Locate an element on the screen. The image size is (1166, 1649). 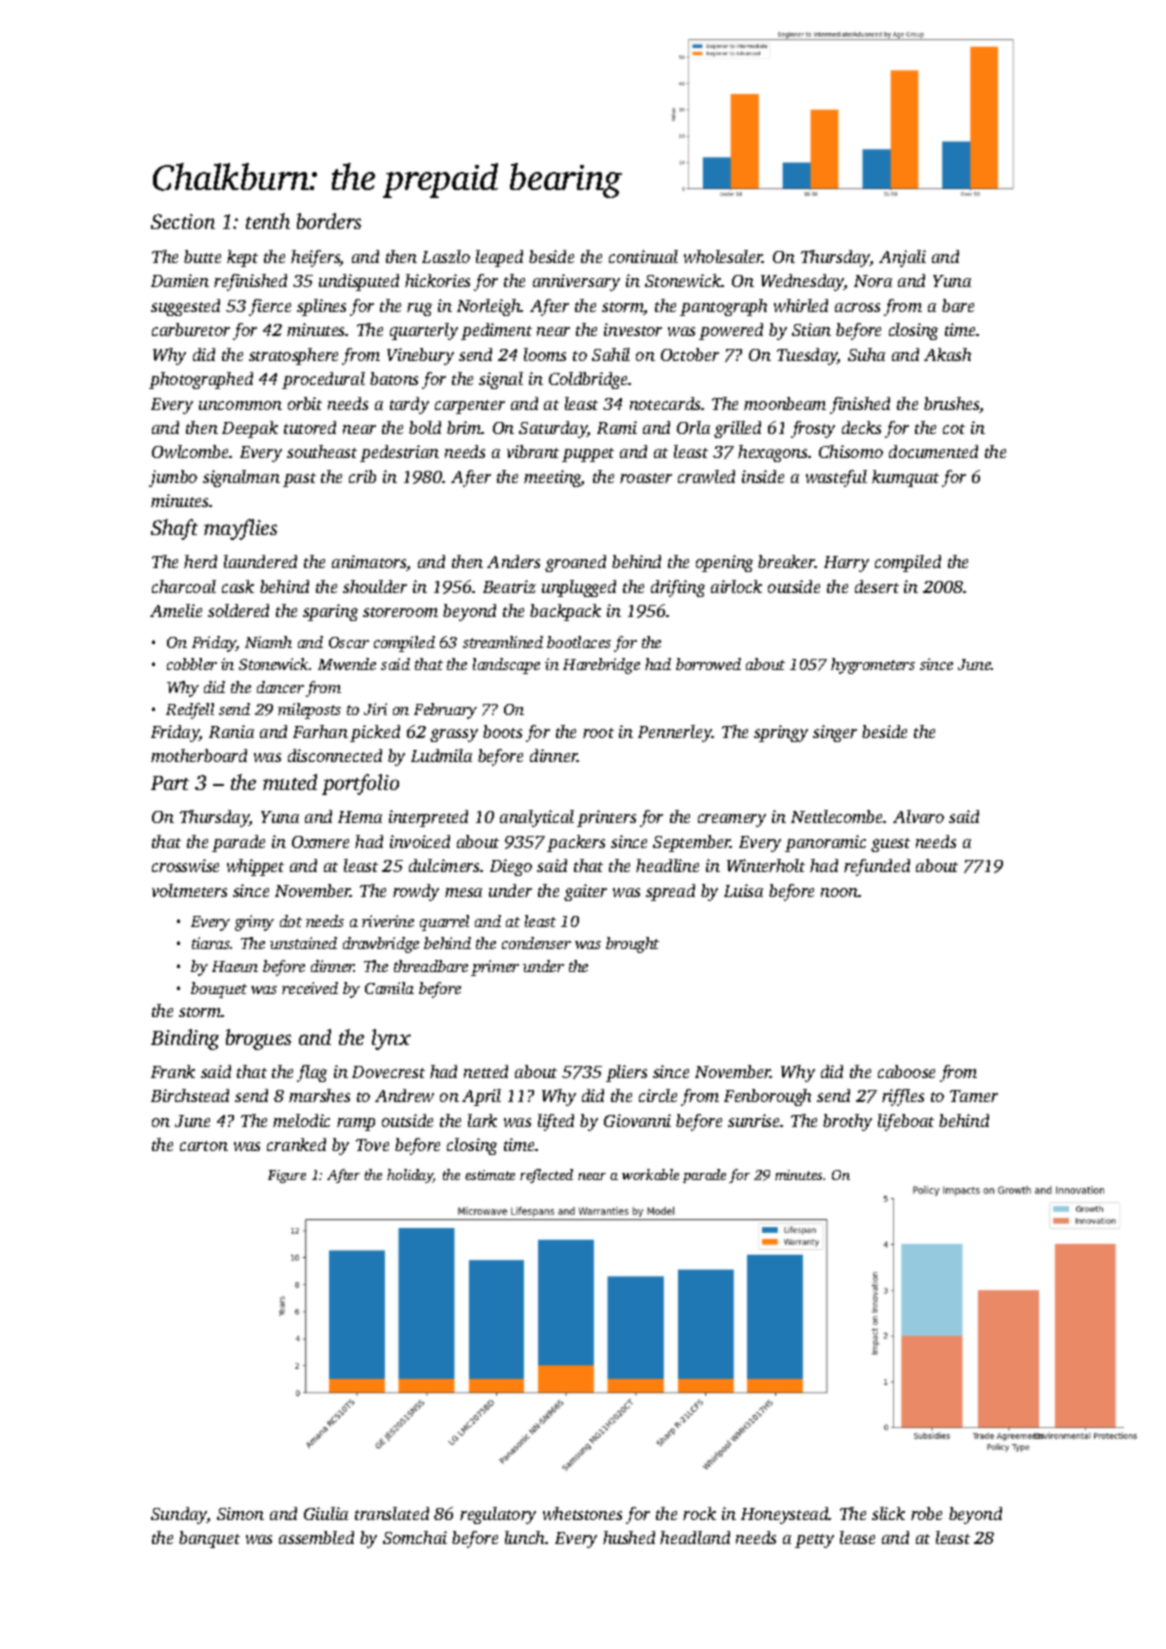
Anjali is located at coordinates (902, 258).
